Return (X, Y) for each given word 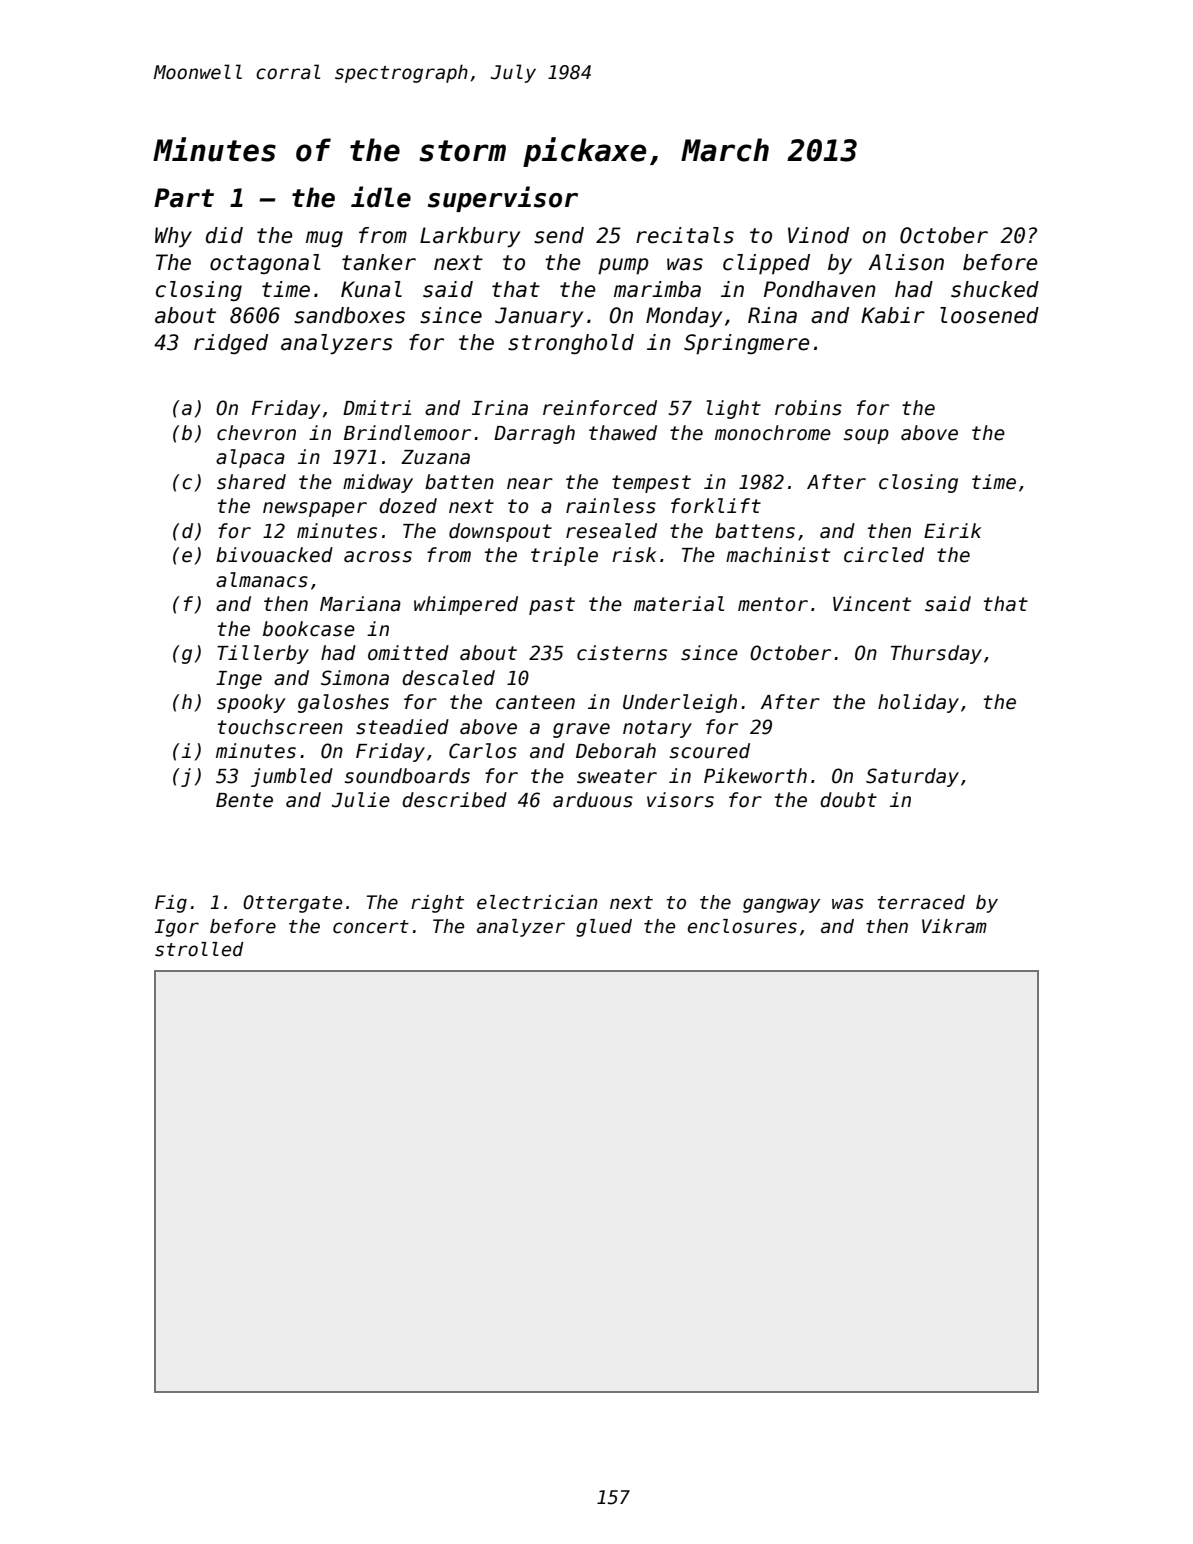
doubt (848, 800)
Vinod (818, 235)
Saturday (912, 777)
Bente (244, 800)
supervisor (503, 199)
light (733, 409)
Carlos (483, 751)
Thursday (936, 654)
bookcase (309, 629)
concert (371, 927)
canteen (535, 702)
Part (184, 198)
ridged (231, 344)
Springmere (747, 344)
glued (604, 928)
